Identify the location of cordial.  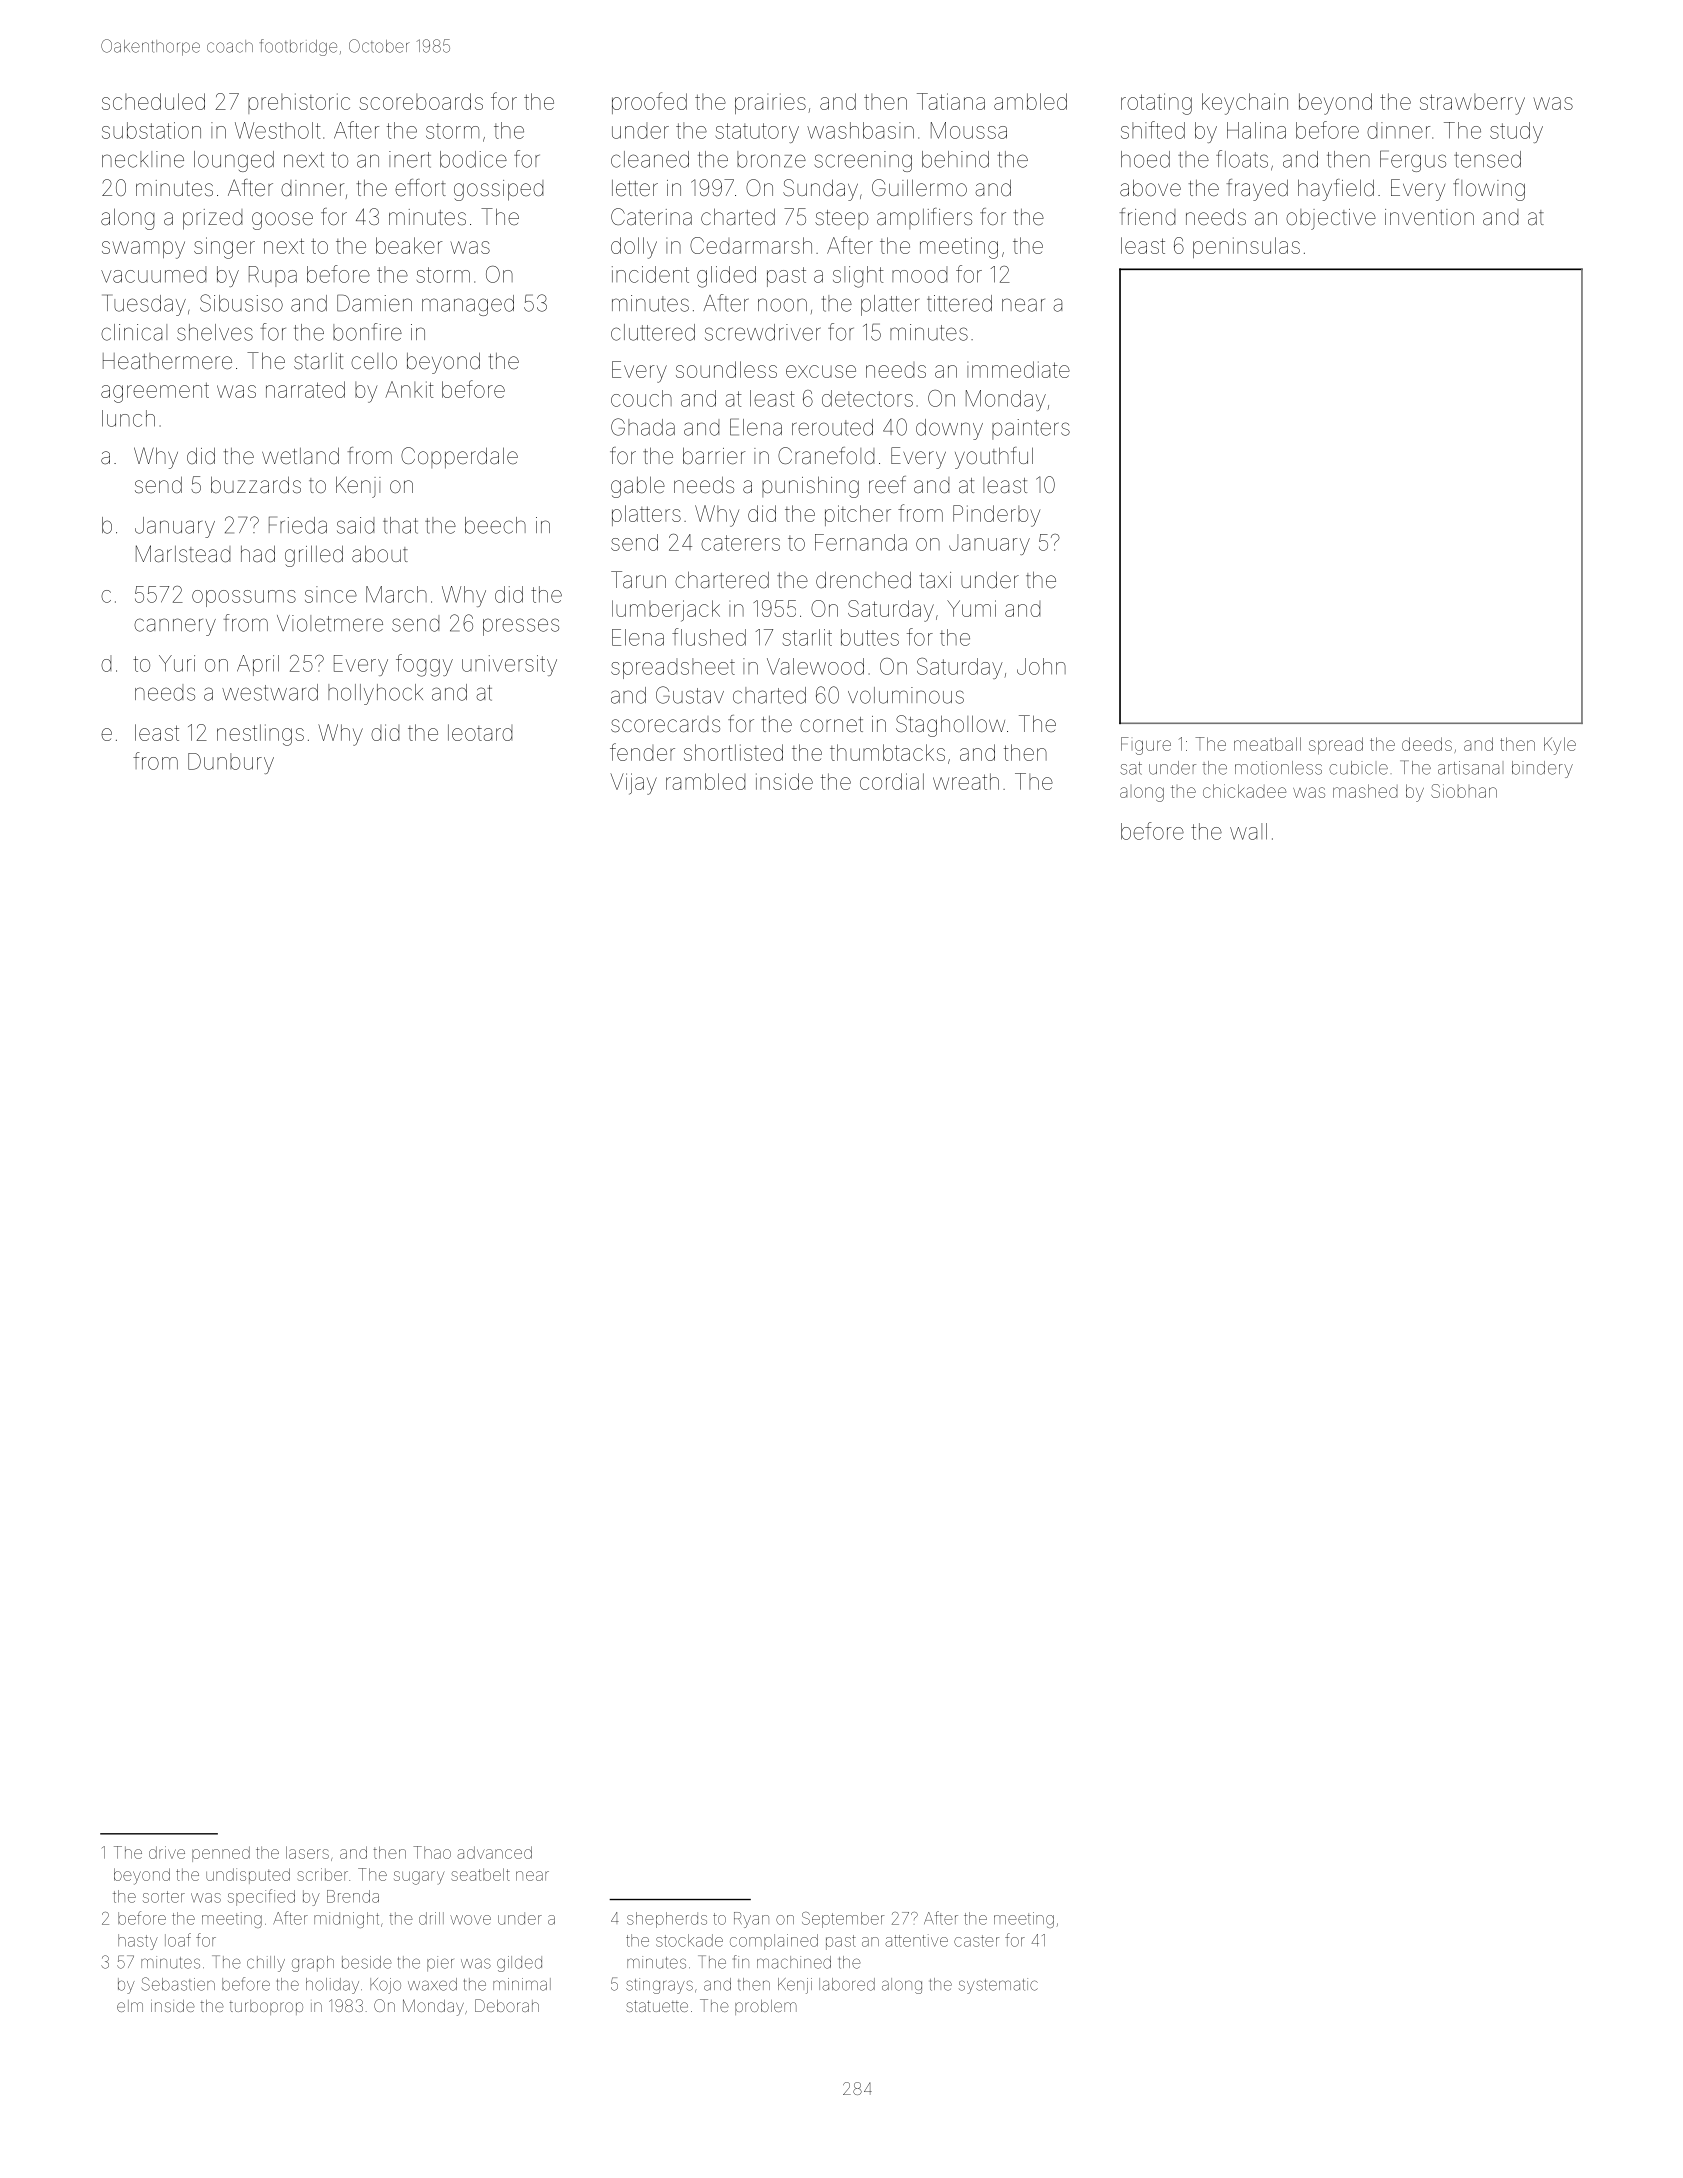
(892, 781).
